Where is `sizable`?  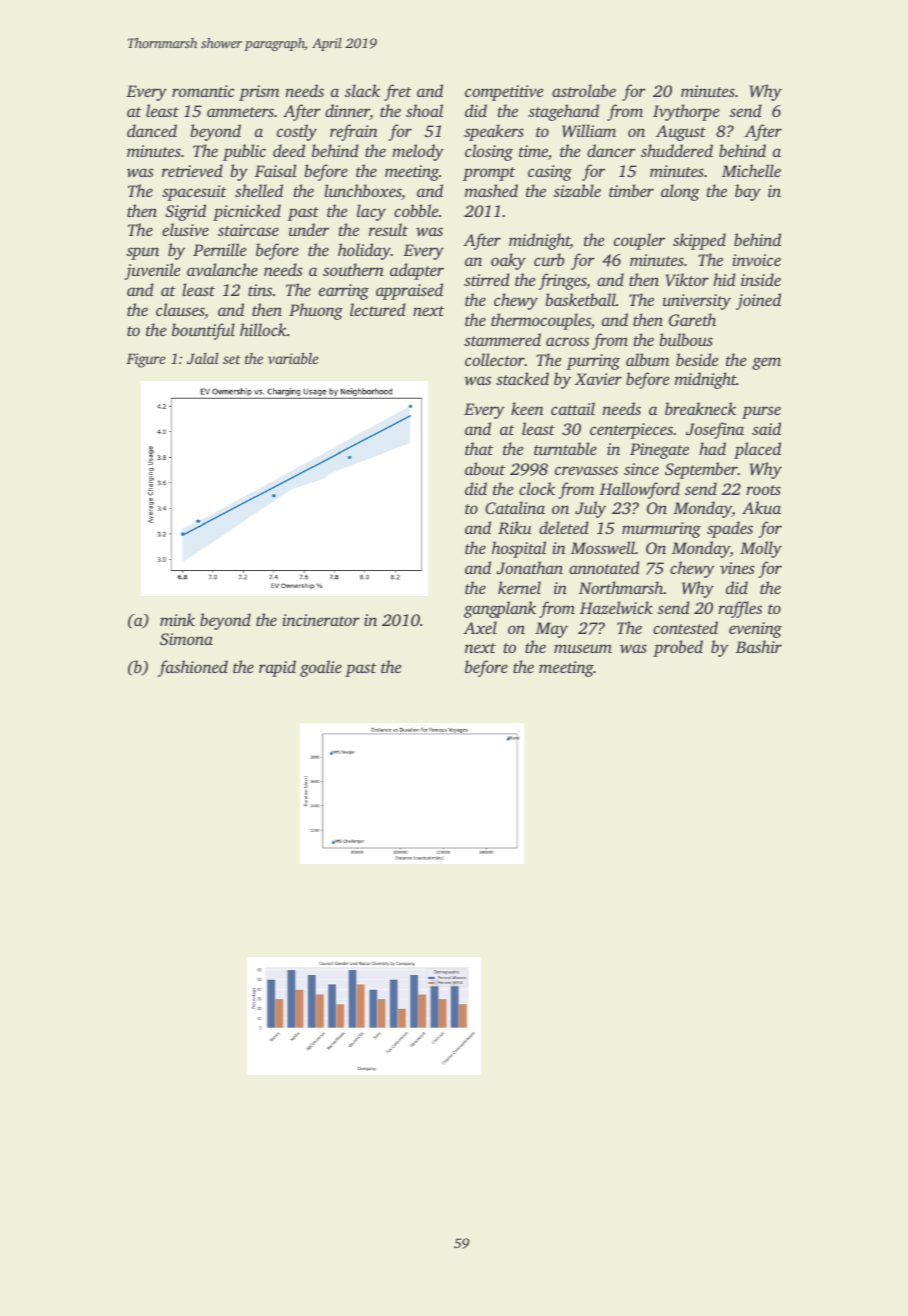
sizable is located at coordinates (577, 190).
